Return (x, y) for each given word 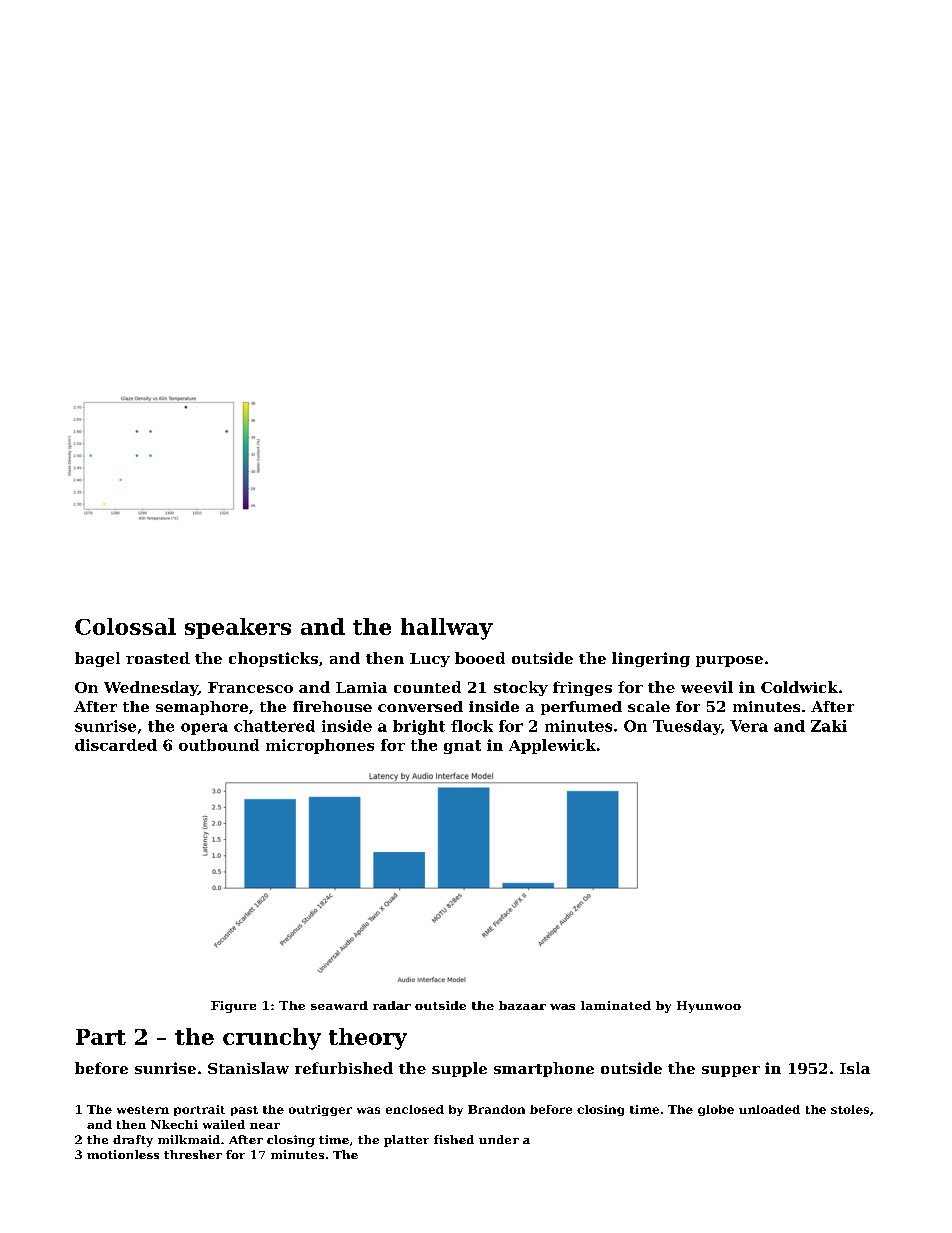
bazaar (522, 1005)
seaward (339, 1005)
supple (459, 1069)
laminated (616, 1005)
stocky (521, 688)
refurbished (344, 1068)
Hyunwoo (709, 1007)
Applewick (552, 746)
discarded (116, 745)
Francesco (250, 687)
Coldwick (799, 687)
